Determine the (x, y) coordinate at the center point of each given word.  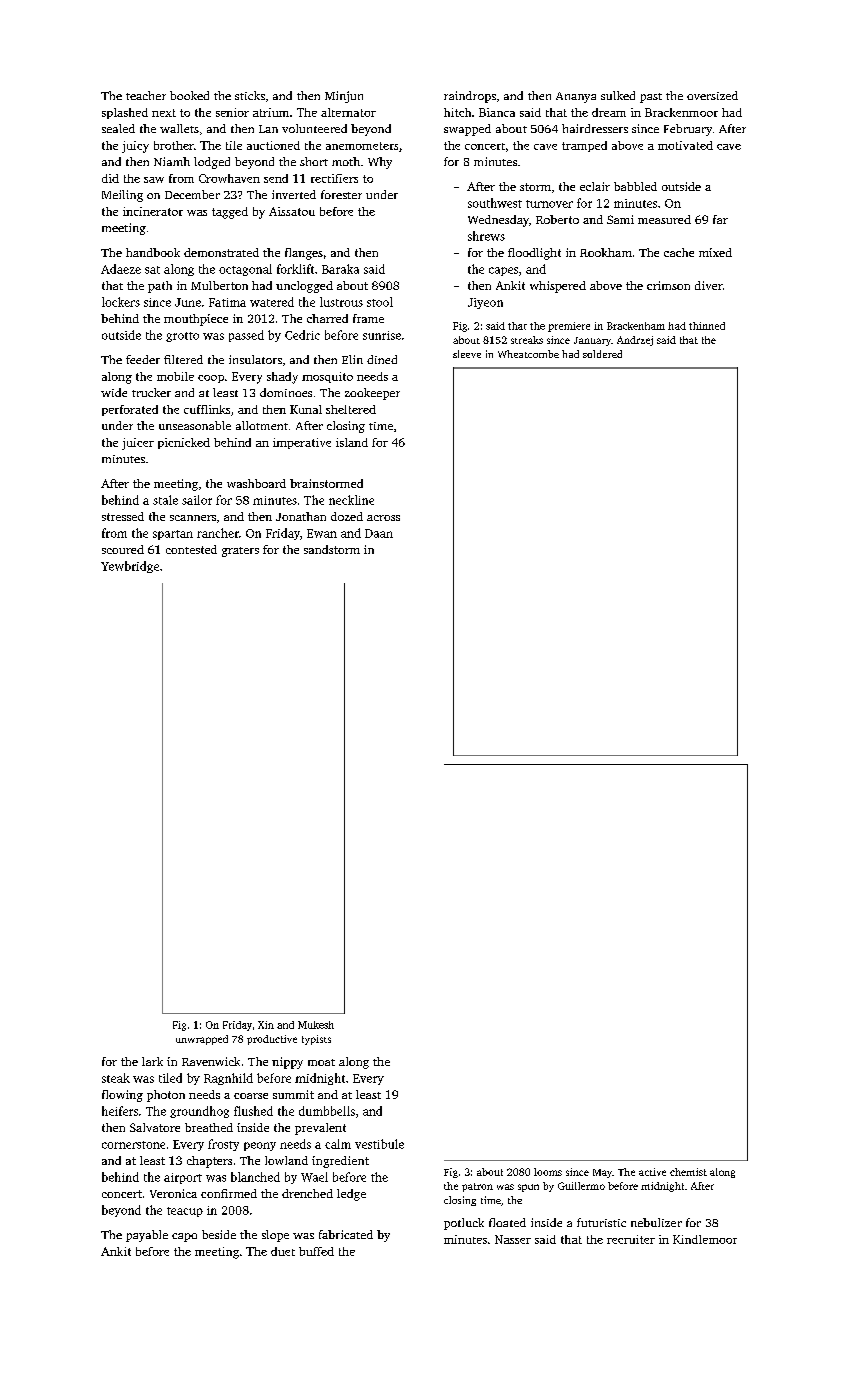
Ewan (322, 533)
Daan (379, 533)
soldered (602, 354)
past (651, 98)
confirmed (229, 1193)
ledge (351, 1195)
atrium (271, 112)
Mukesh (316, 1025)
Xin (266, 1025)
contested (191, 549)
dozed (347, 516)
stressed (123, 516)
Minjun (344, 97)
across (383, 518)
